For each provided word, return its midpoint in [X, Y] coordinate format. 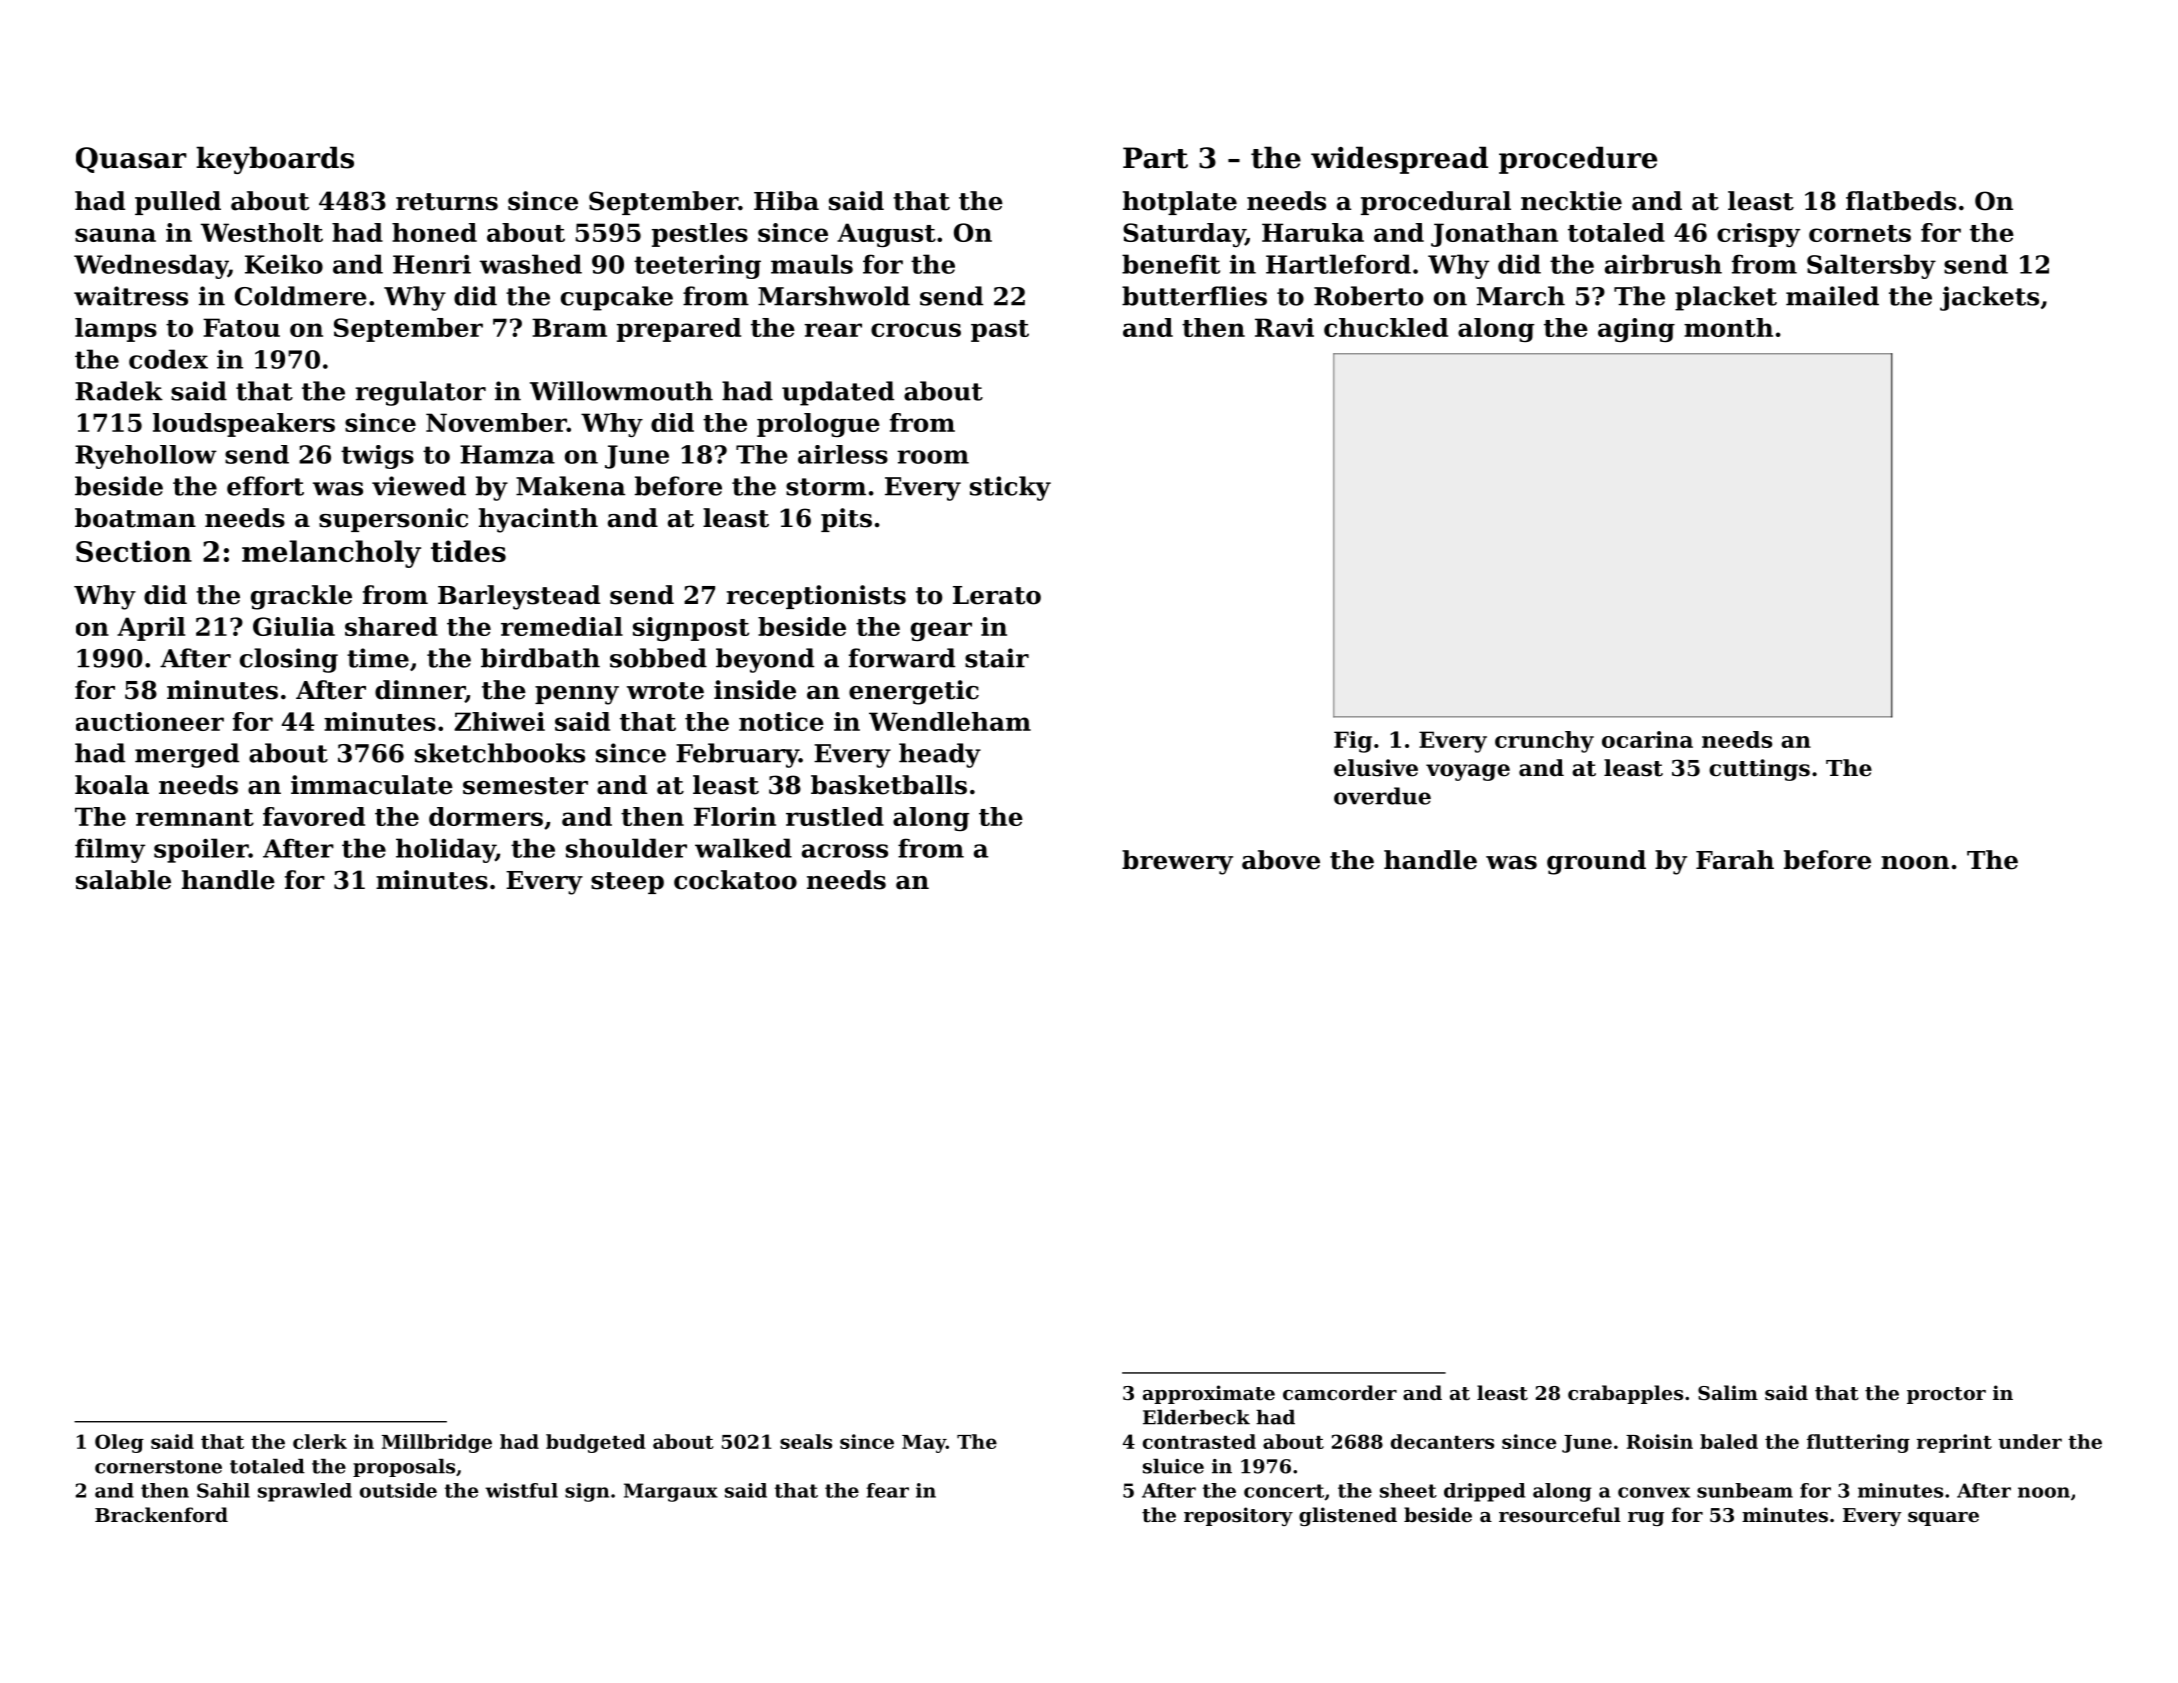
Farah [1735, 860]
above [1281, 860]
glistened [1348, 1516]
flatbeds [1901, 201]
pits [846, 520]
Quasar [131, 160]
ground [1596, 862]
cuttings [1759, 770]
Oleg [119, 1443]
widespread [1399, 160]
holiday [446, 850]
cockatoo [735, 880]
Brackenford [161, 1514]
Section [134, 551]
